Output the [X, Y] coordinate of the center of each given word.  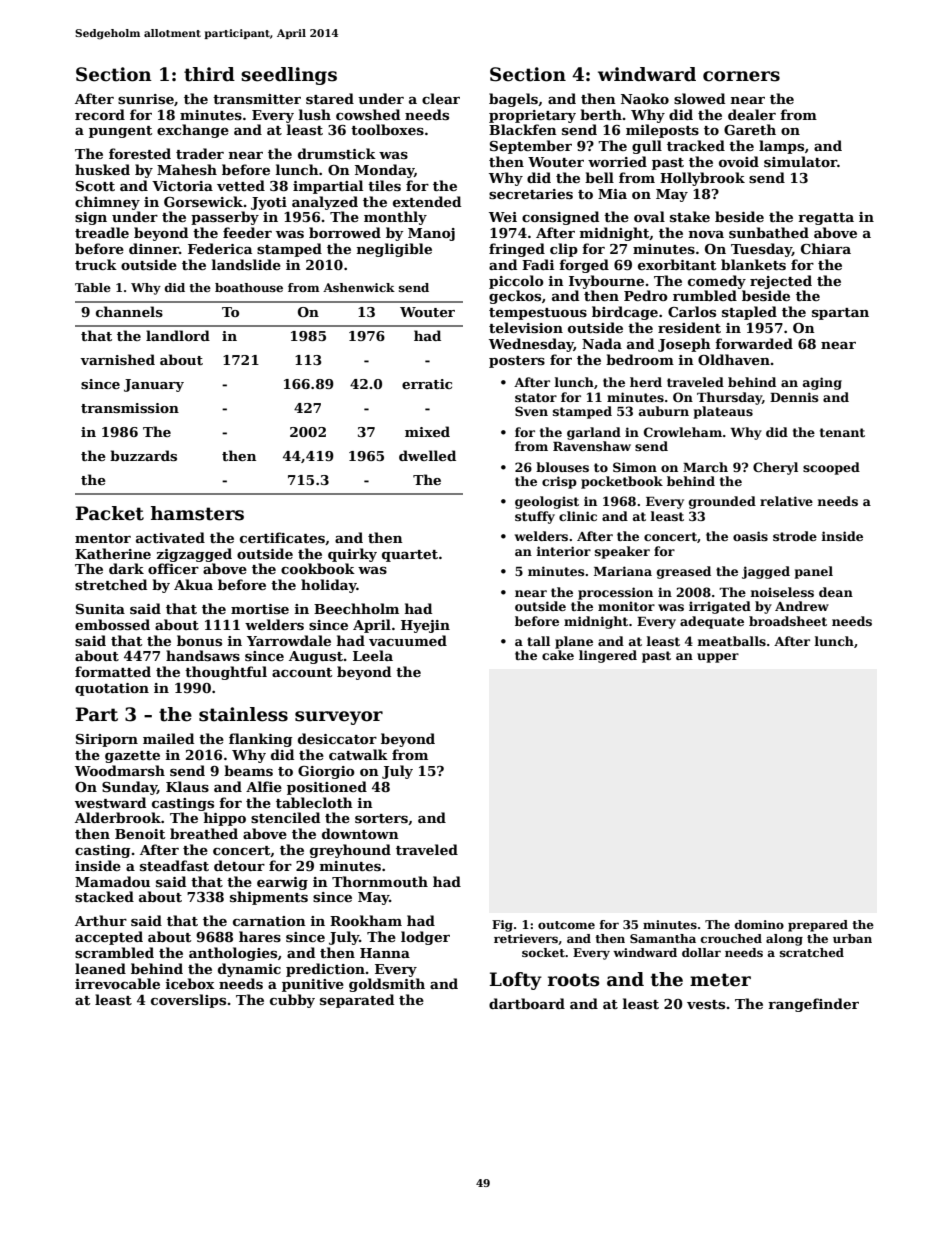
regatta [826, 219]
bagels [513, 100]
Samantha [663, 938]
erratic [427, 384]
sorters [381, 818]
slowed [699, 98]
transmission [130, 408]
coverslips [188, 1001]
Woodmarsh [120, 770]
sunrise [146, 99]
